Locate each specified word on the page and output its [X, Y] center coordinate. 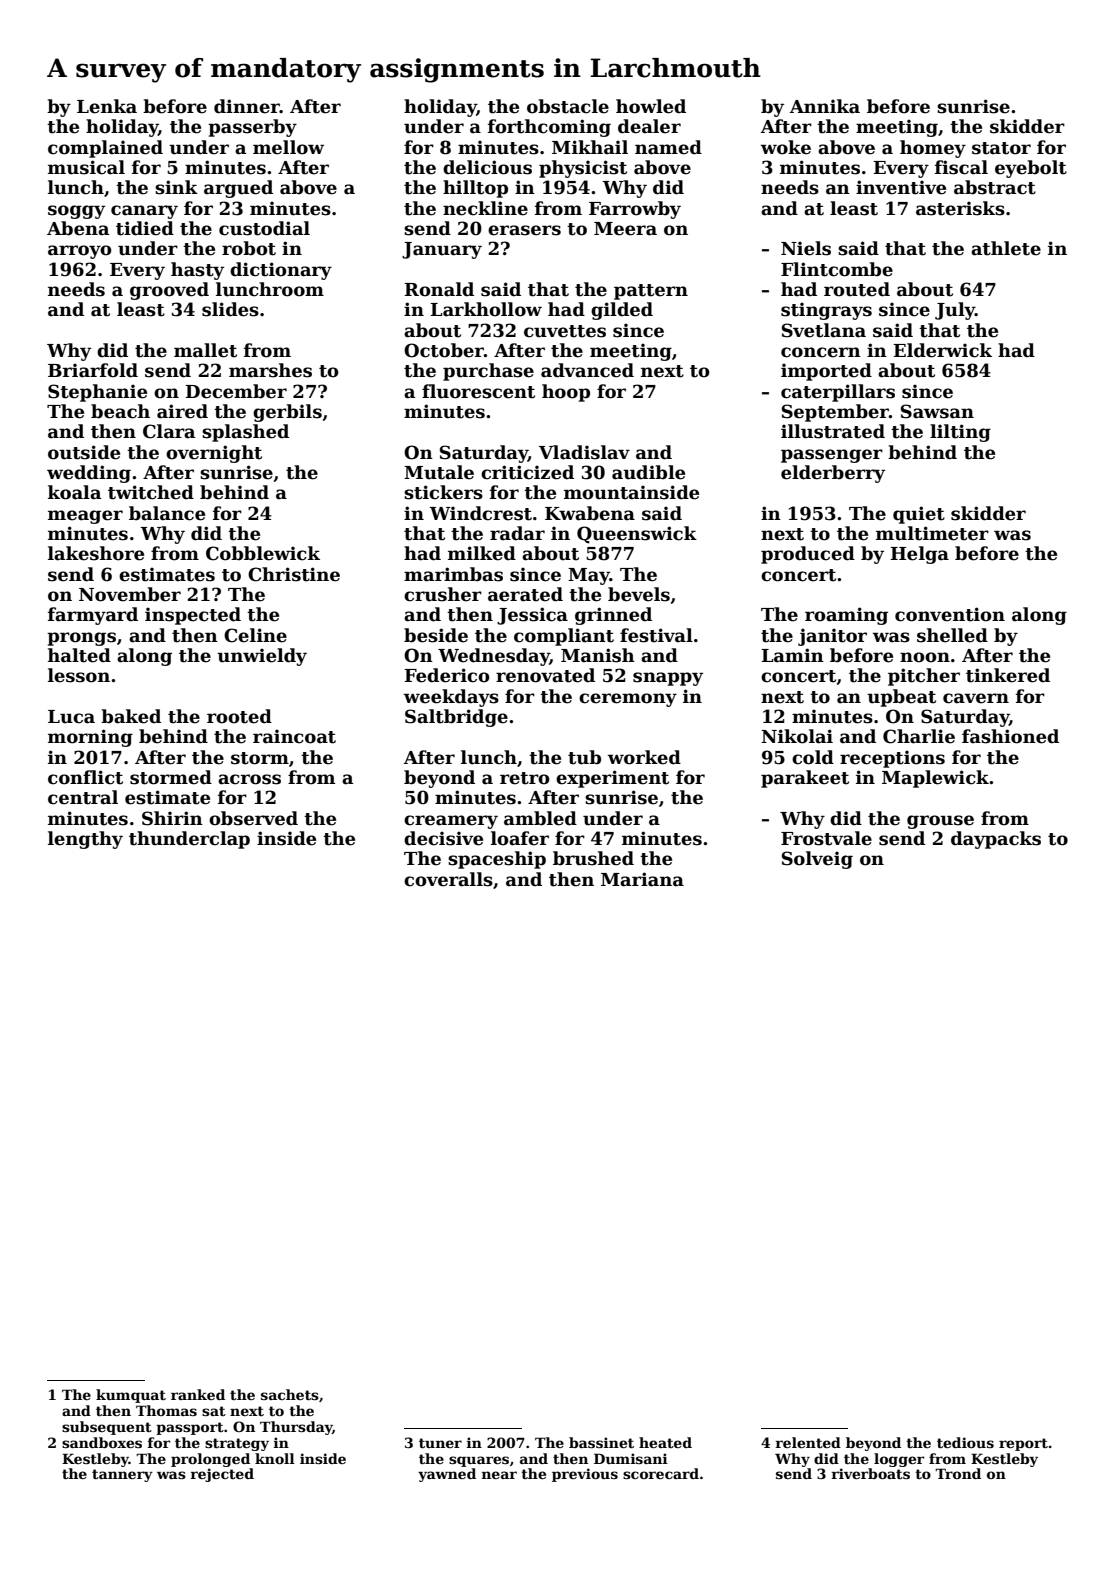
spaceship [497, 860]
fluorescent [478, 391]
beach [120, 411]
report [1023, 1444]
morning [90, 738]
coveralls [448, 879]
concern [821, 352]
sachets [290, 1394]
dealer [649, 126]
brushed [593, 858]
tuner [440, 1443]
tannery [122, 1475]
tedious [965, 1442]
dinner [247, 106]
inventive [901, 187]
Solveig [817, 860]
